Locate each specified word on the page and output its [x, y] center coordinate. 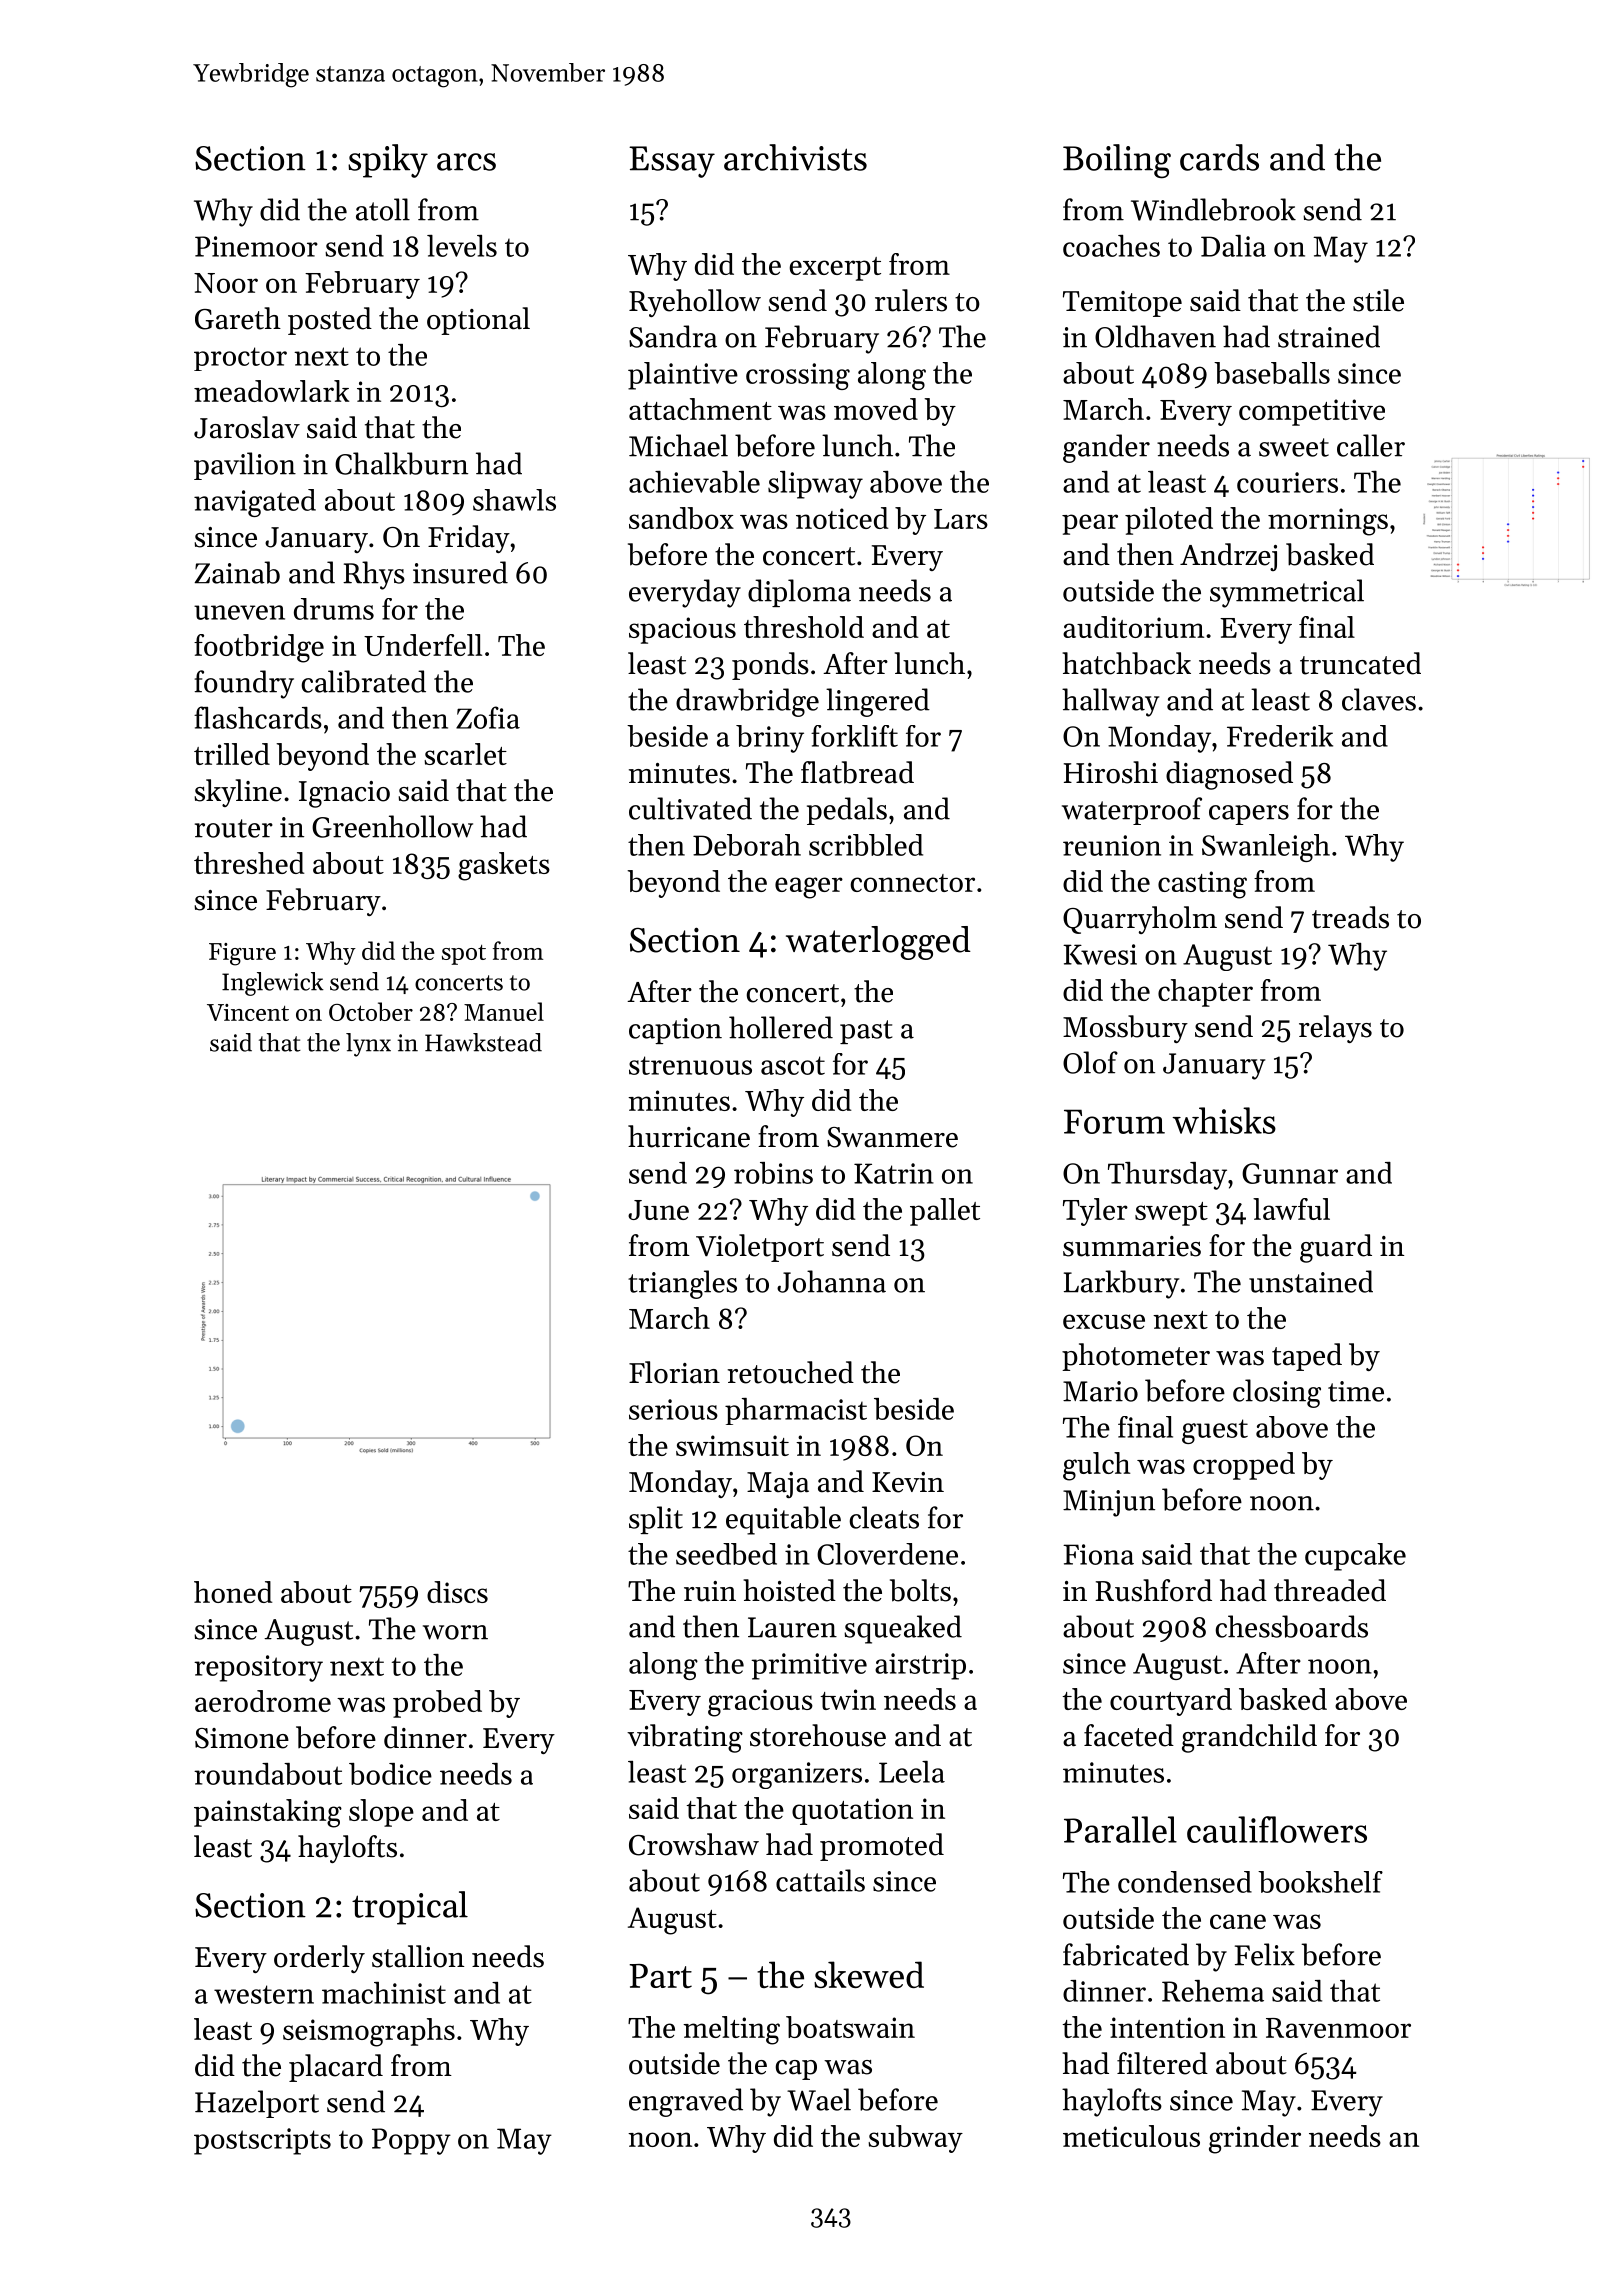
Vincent [248, 1012]
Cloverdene [887, 1554]
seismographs [369, 2032]
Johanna [831, 1281]
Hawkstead [483, 1042]
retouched [791, 1372]
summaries [1132, 1246]
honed [233, 1592]
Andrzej [1228, 557]
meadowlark [271, 391]
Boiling [1117, 161]
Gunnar [1290, 1173]
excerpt [835, 269]
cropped [1244, 1466]
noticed [842, 518]
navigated [255, 503]
